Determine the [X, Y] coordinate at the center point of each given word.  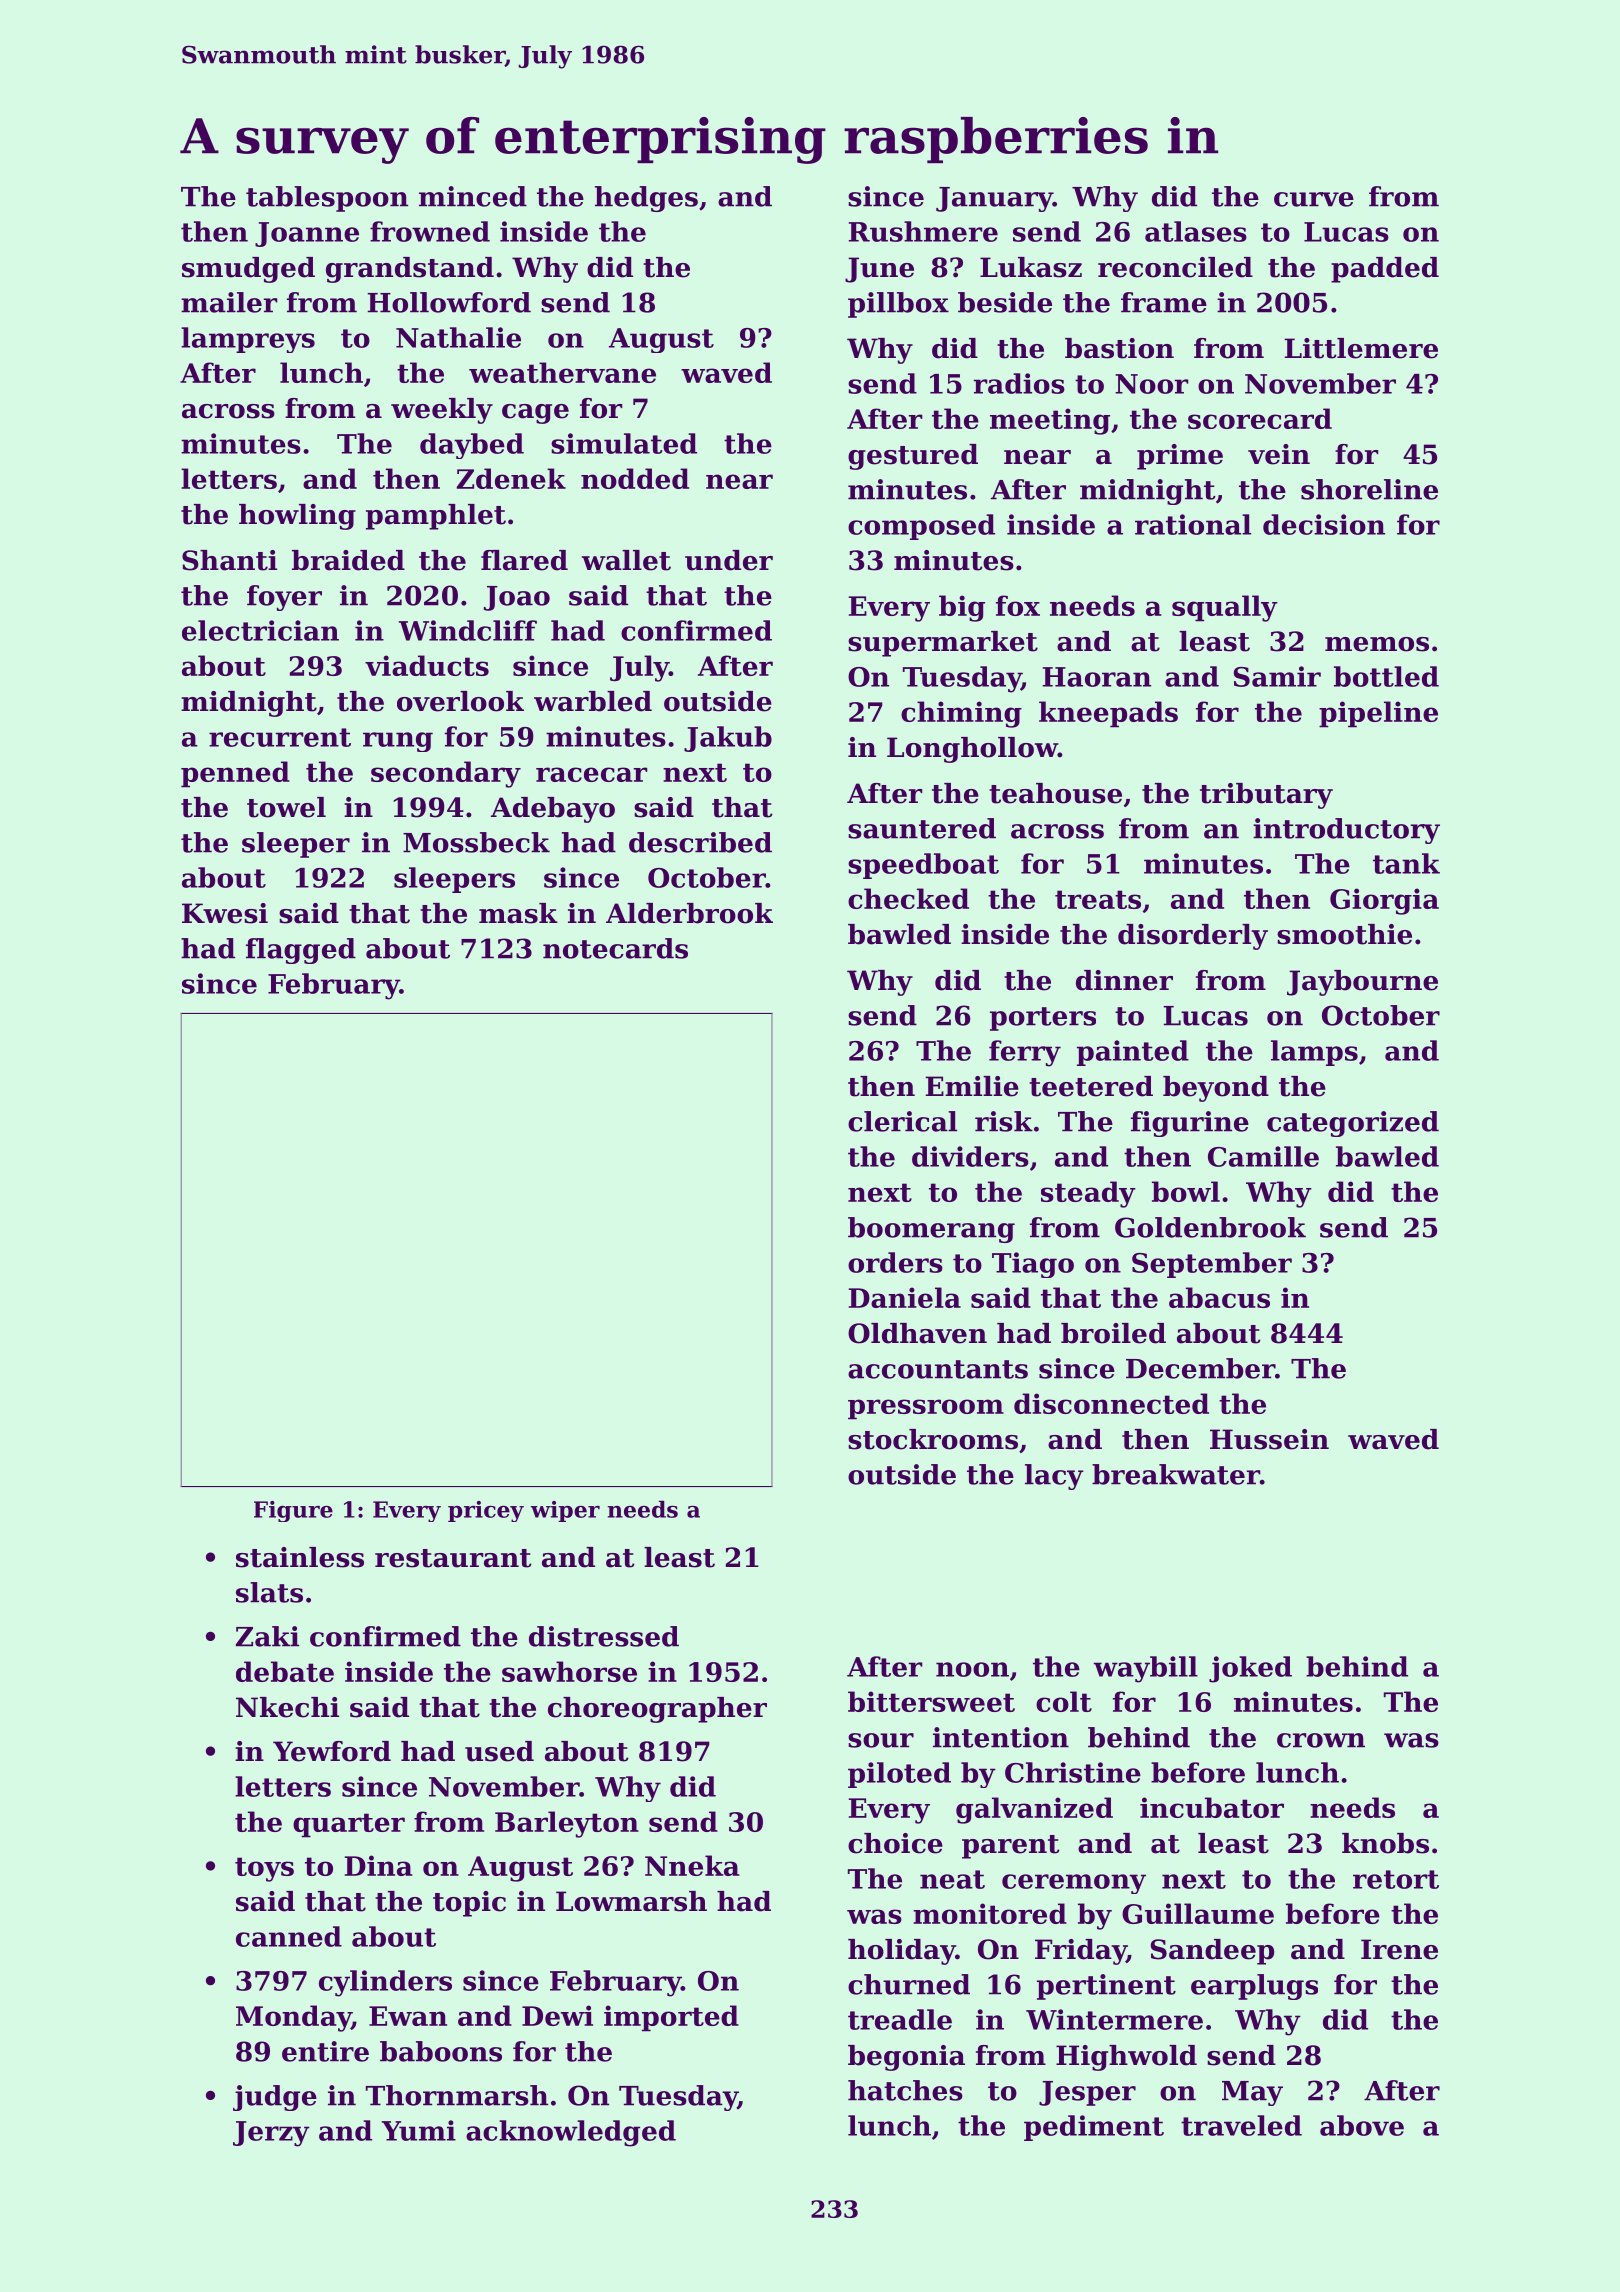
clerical [902, 1121]
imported [671, 2018]
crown [1321, 1740]
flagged [301, 951]
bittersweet [931, 1701]
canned [289, 1936]
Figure [293, 1511]
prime [1180, 457]
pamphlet [436, 517]
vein [1279, 454]
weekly [442, 411]
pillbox [898, 305]
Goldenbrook [1210, 1227]
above [1362, 2125]
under [729, 560]
